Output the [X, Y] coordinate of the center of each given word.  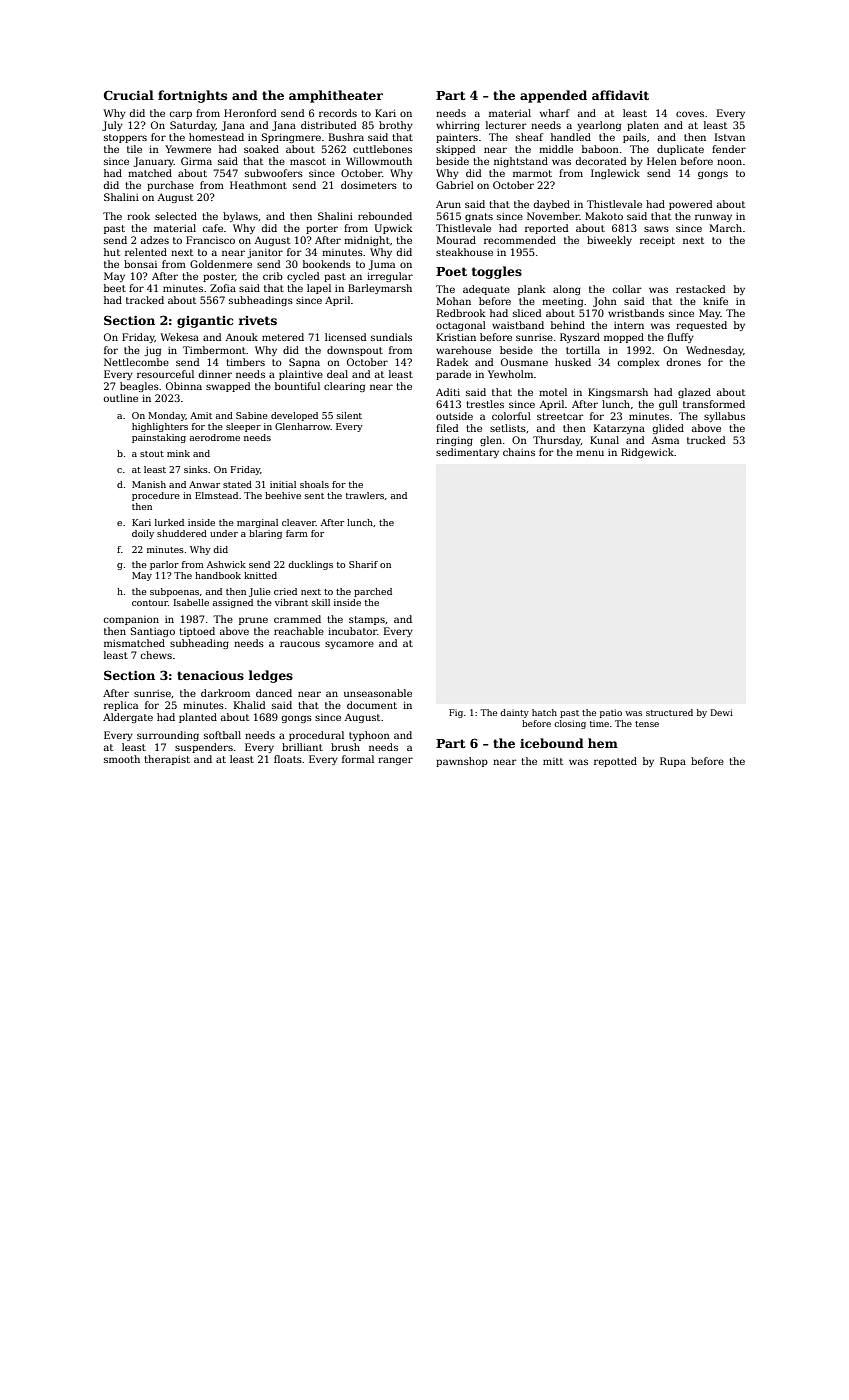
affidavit [620, 95]
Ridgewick [647, 453]
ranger [395, 761]
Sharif [363, 564]
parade [453, 375]
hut [112, 252]
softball [222, 735]
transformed [714, 404]
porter [322, 229]
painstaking [159, 438]
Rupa [673, 762]
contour [150, 603]
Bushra [346, 137]
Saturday [193, 126]
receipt [657, 241]
